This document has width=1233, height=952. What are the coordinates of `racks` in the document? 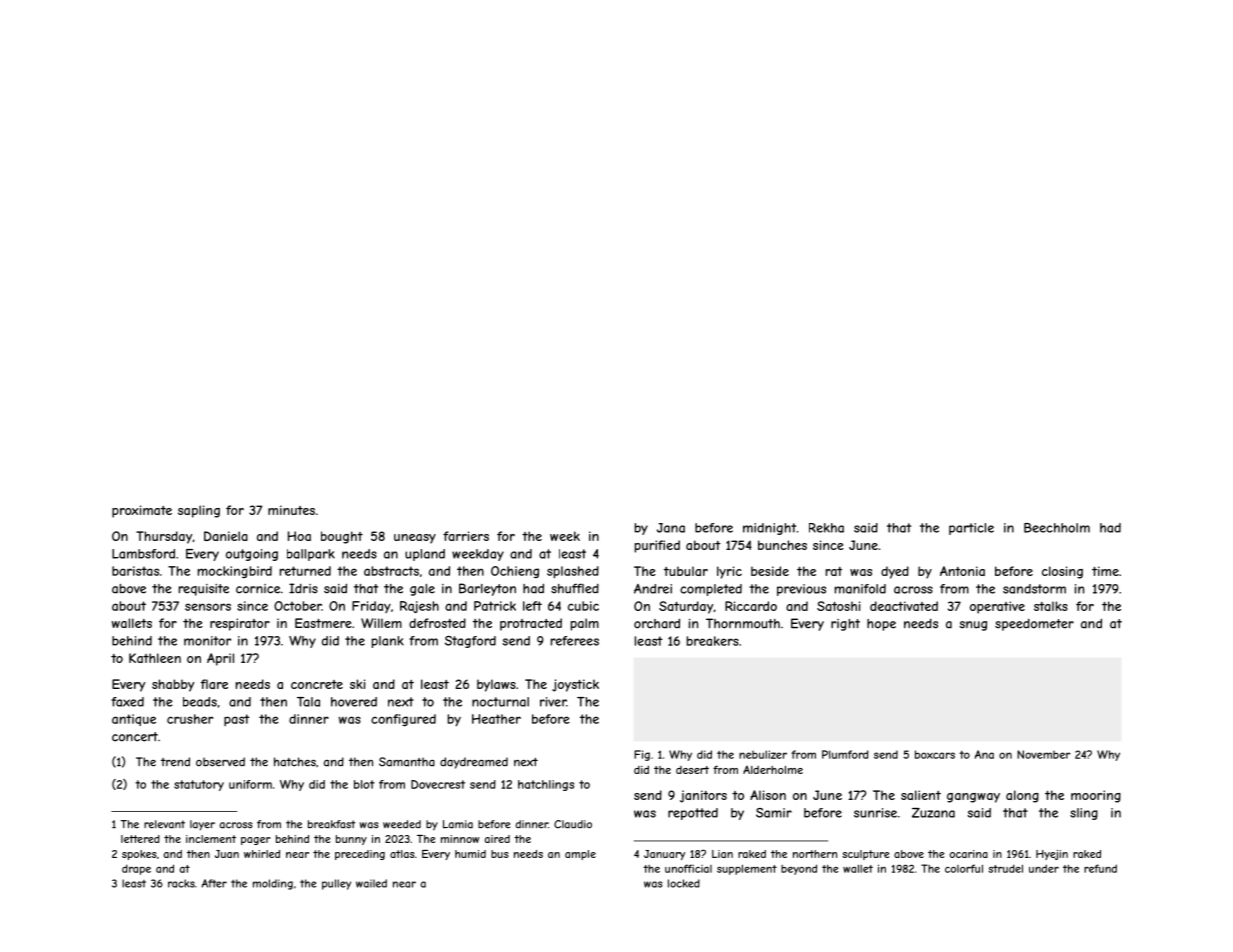 It's located at (181, 883).
